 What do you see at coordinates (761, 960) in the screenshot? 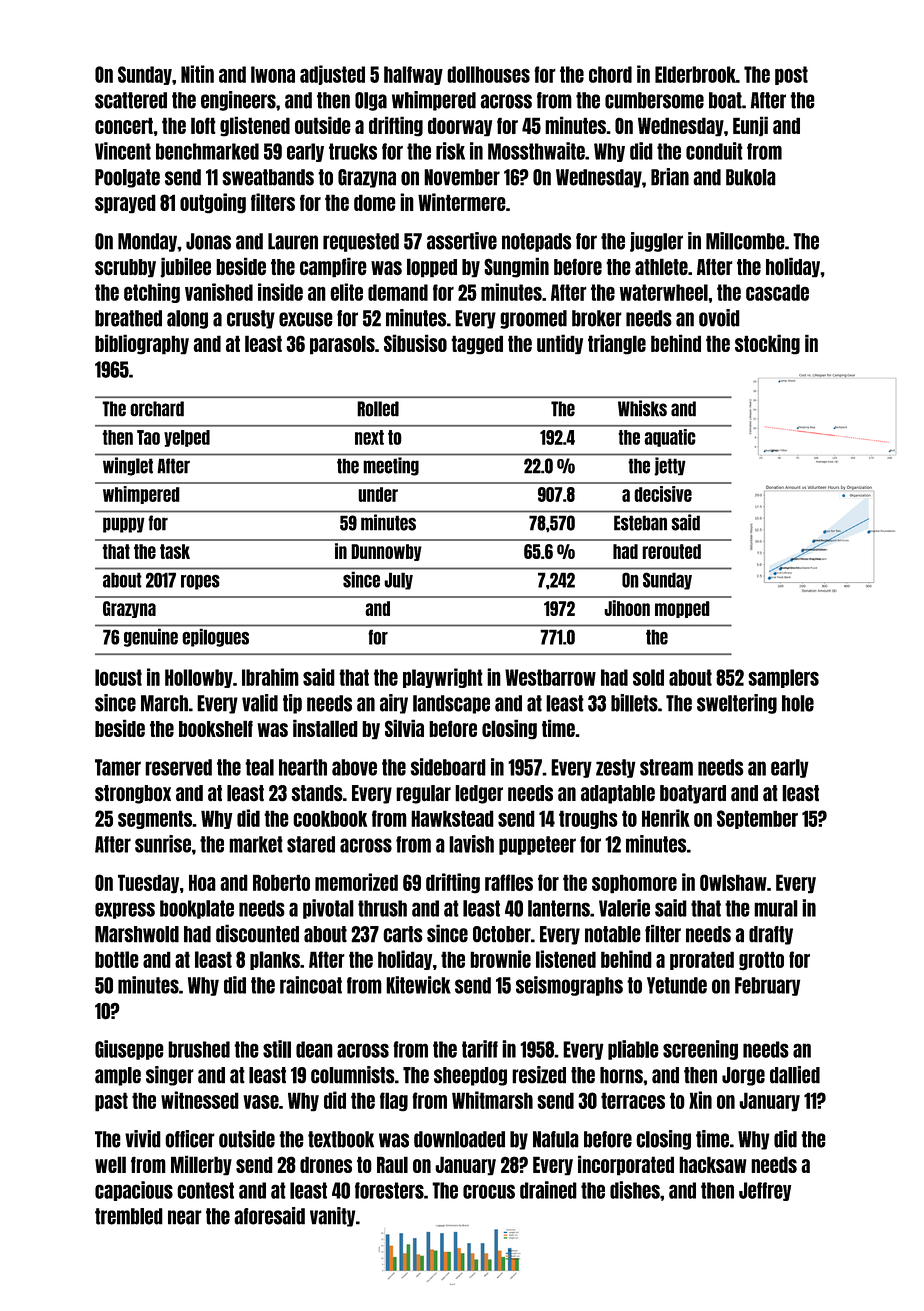
I see `grotto` at bounding box center [761, 960].
